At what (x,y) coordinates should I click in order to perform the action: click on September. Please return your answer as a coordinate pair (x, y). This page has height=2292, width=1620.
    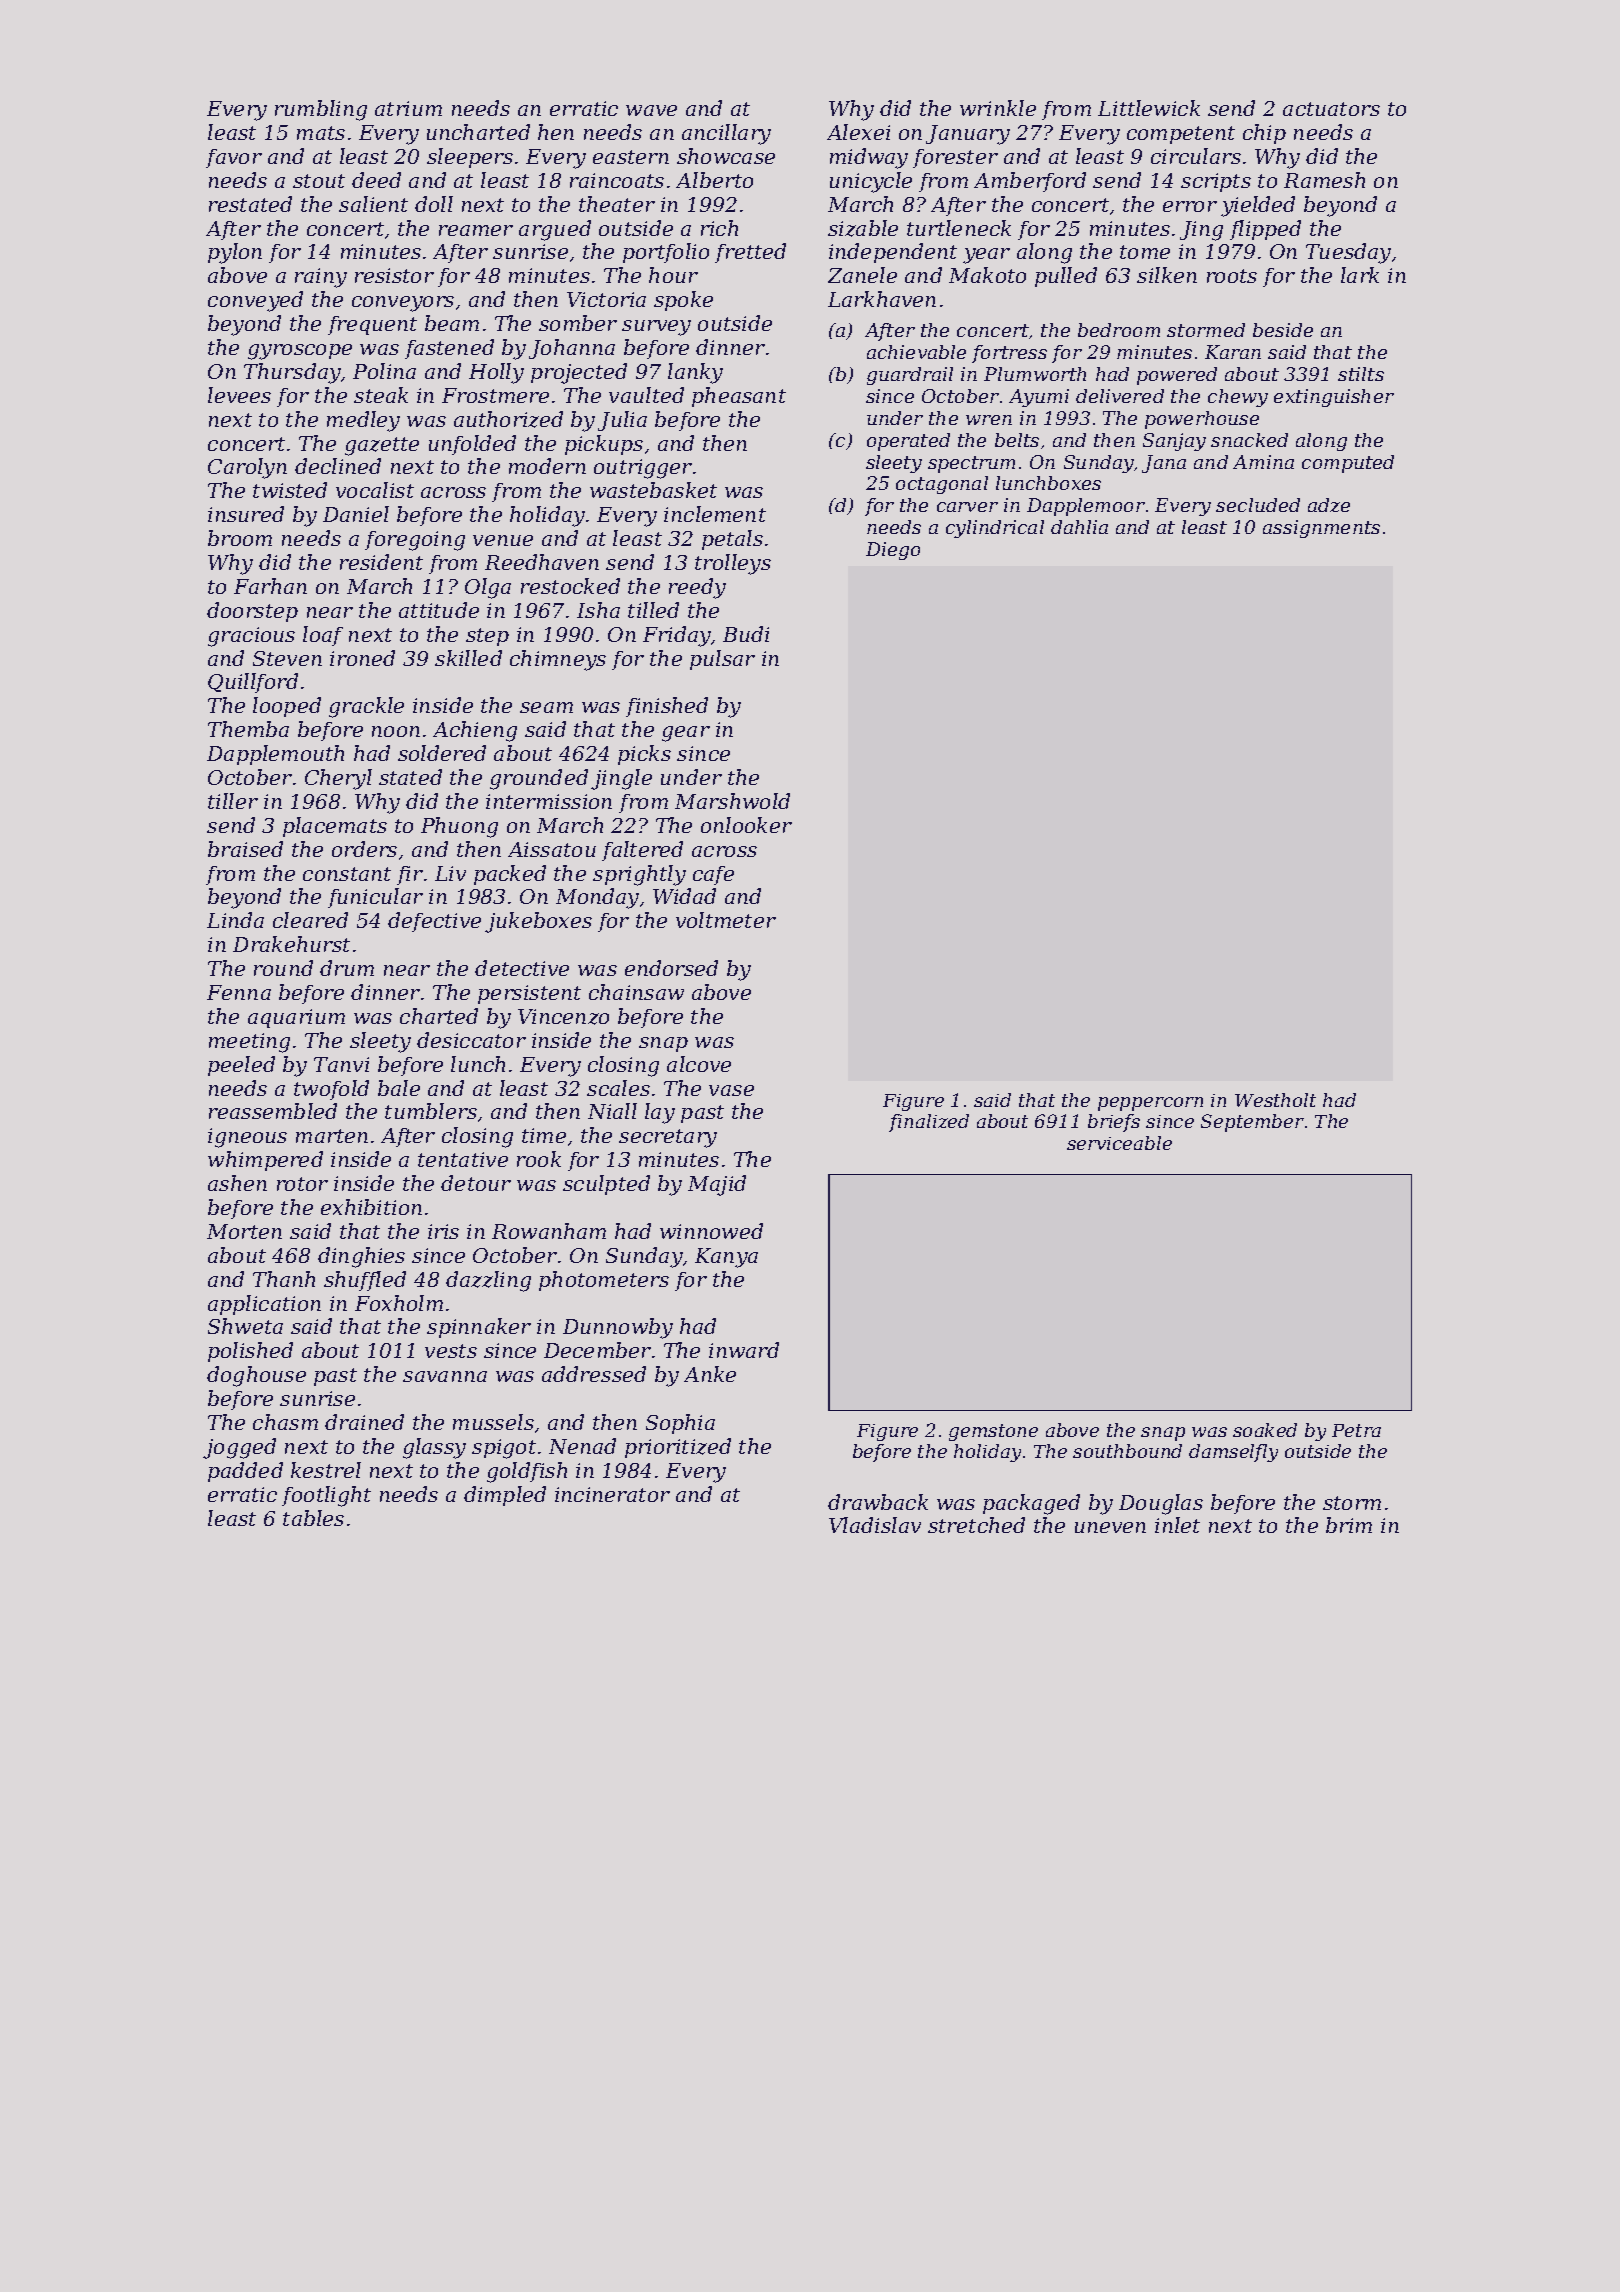
    Looking at the image, I should click on (1252, 1123).
